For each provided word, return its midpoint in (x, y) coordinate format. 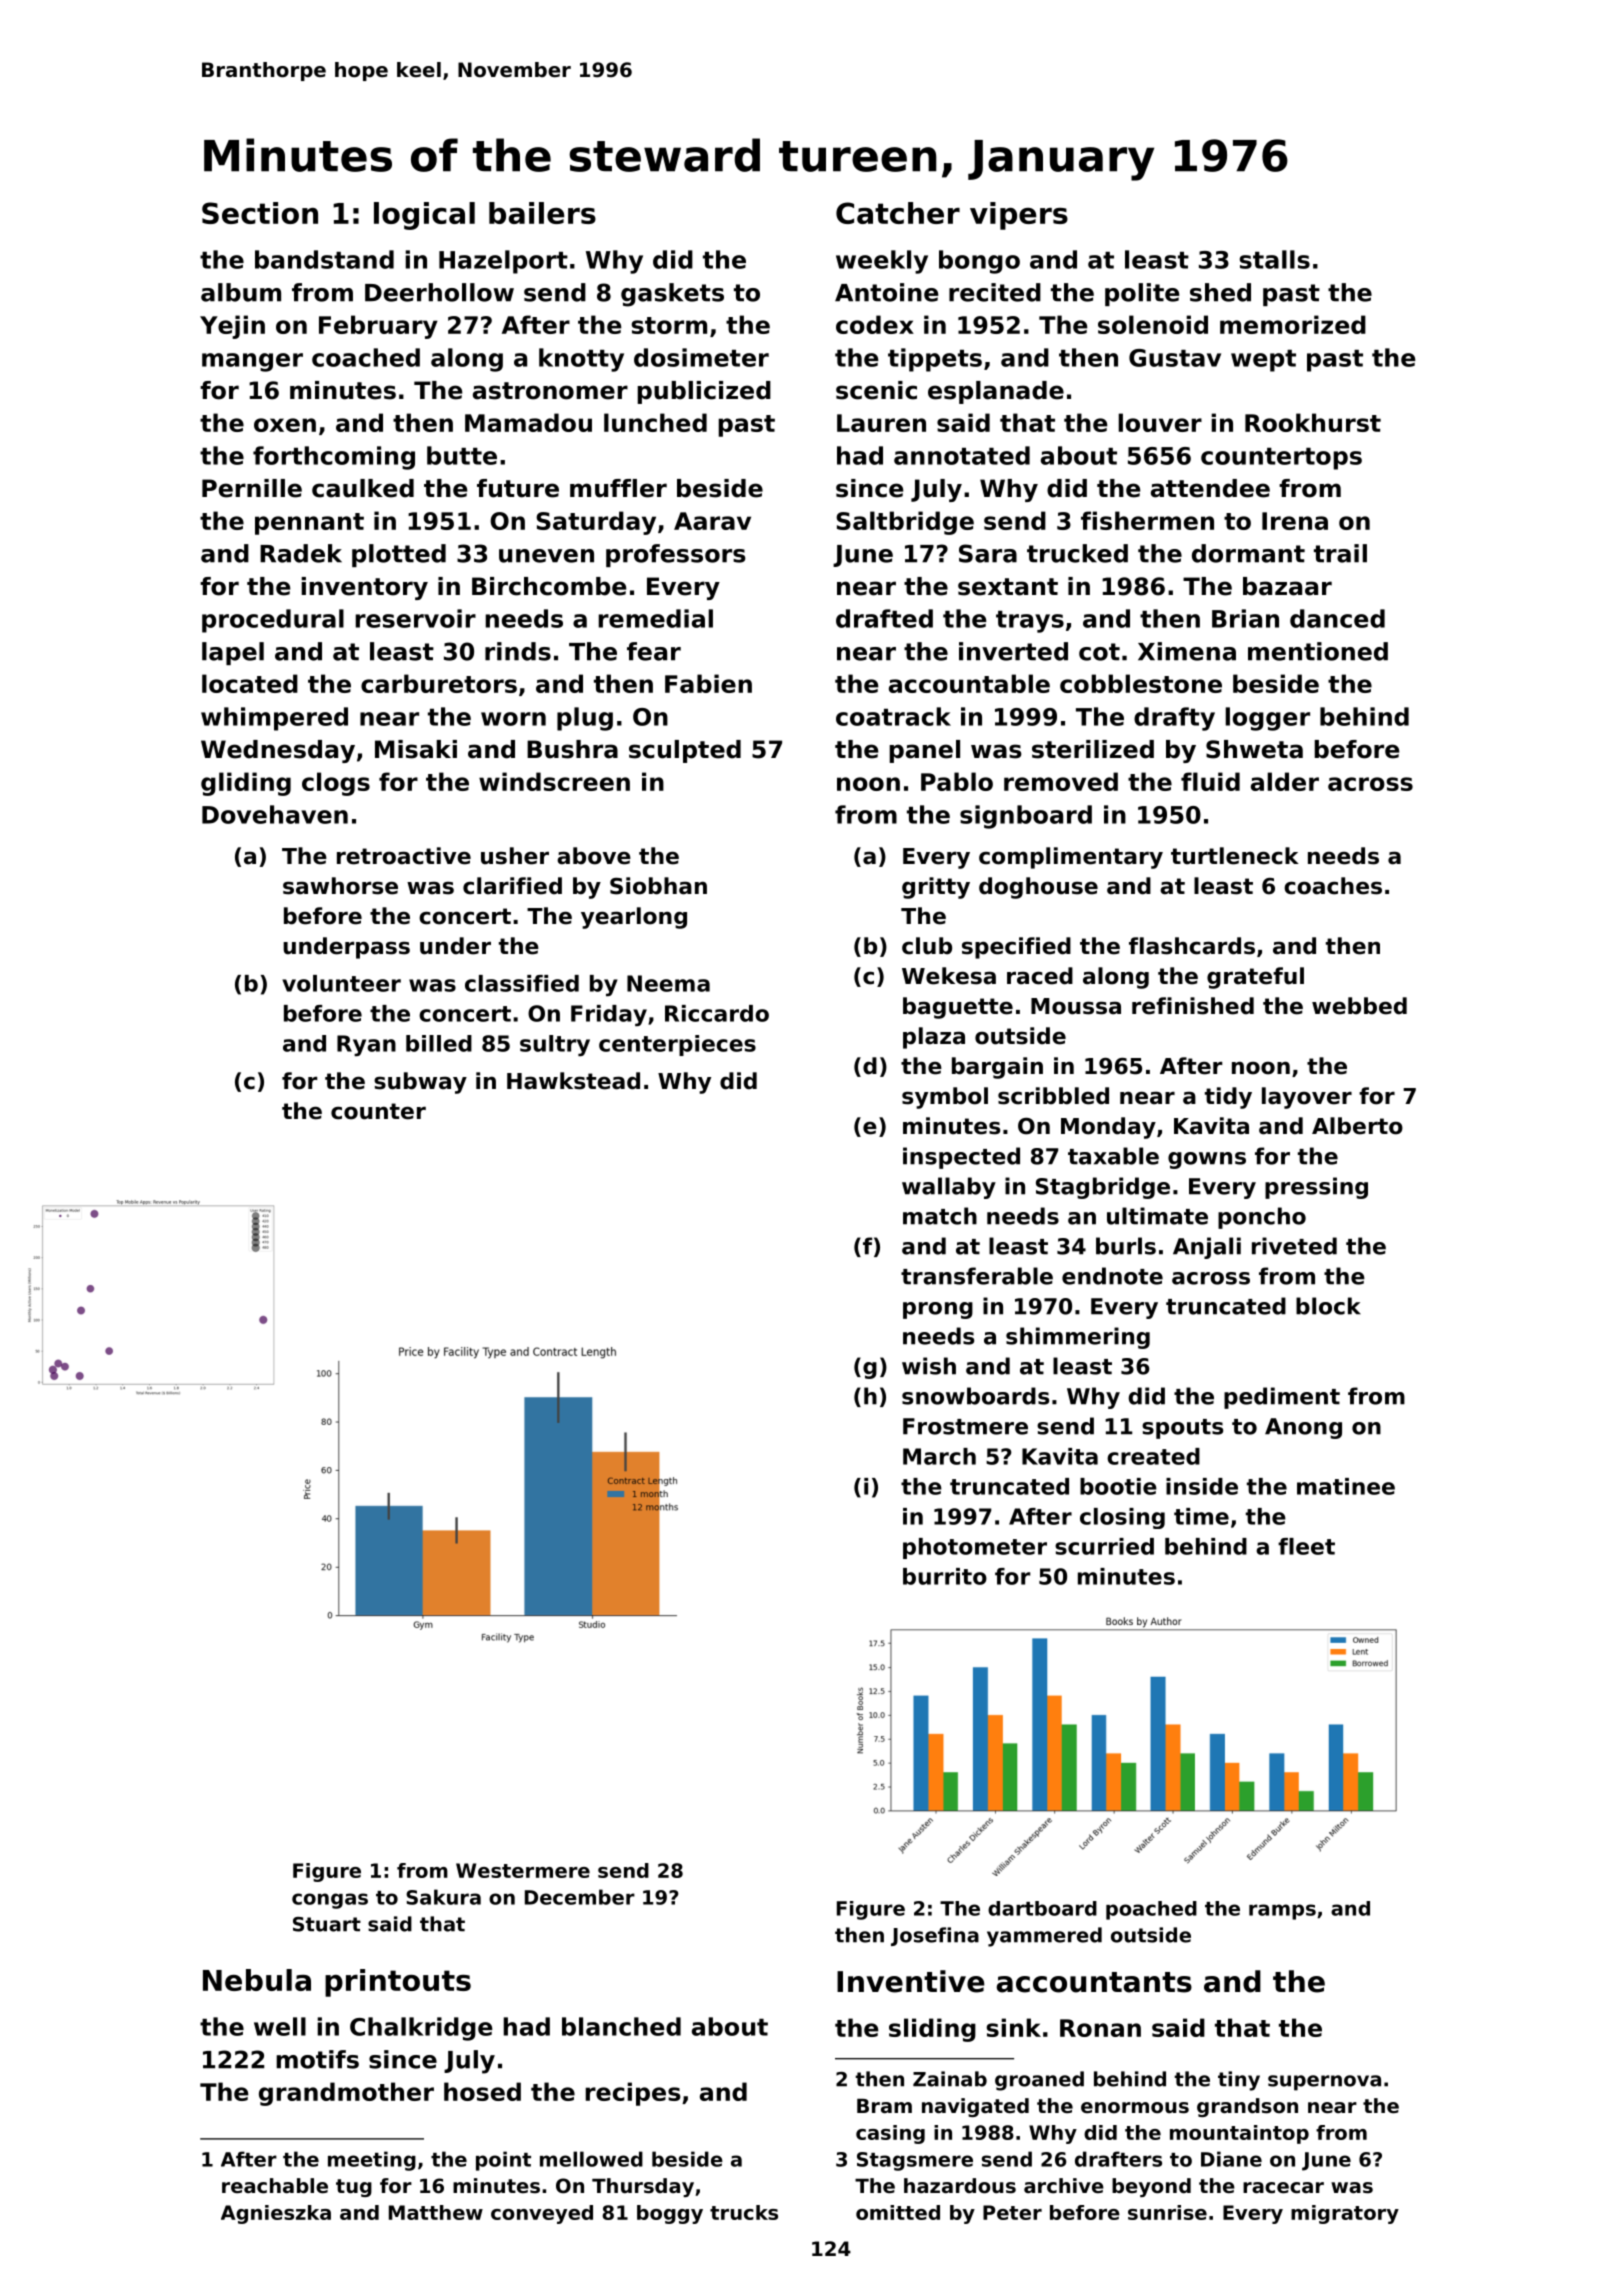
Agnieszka (276, 2214)
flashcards (1192, 946)
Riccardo (717, 1013)
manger (252, 362)
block (1328, 1306)
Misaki (416, 749)
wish (929, 1366)
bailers (542, 213)
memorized (1293, 324)
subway (420, 1083)
